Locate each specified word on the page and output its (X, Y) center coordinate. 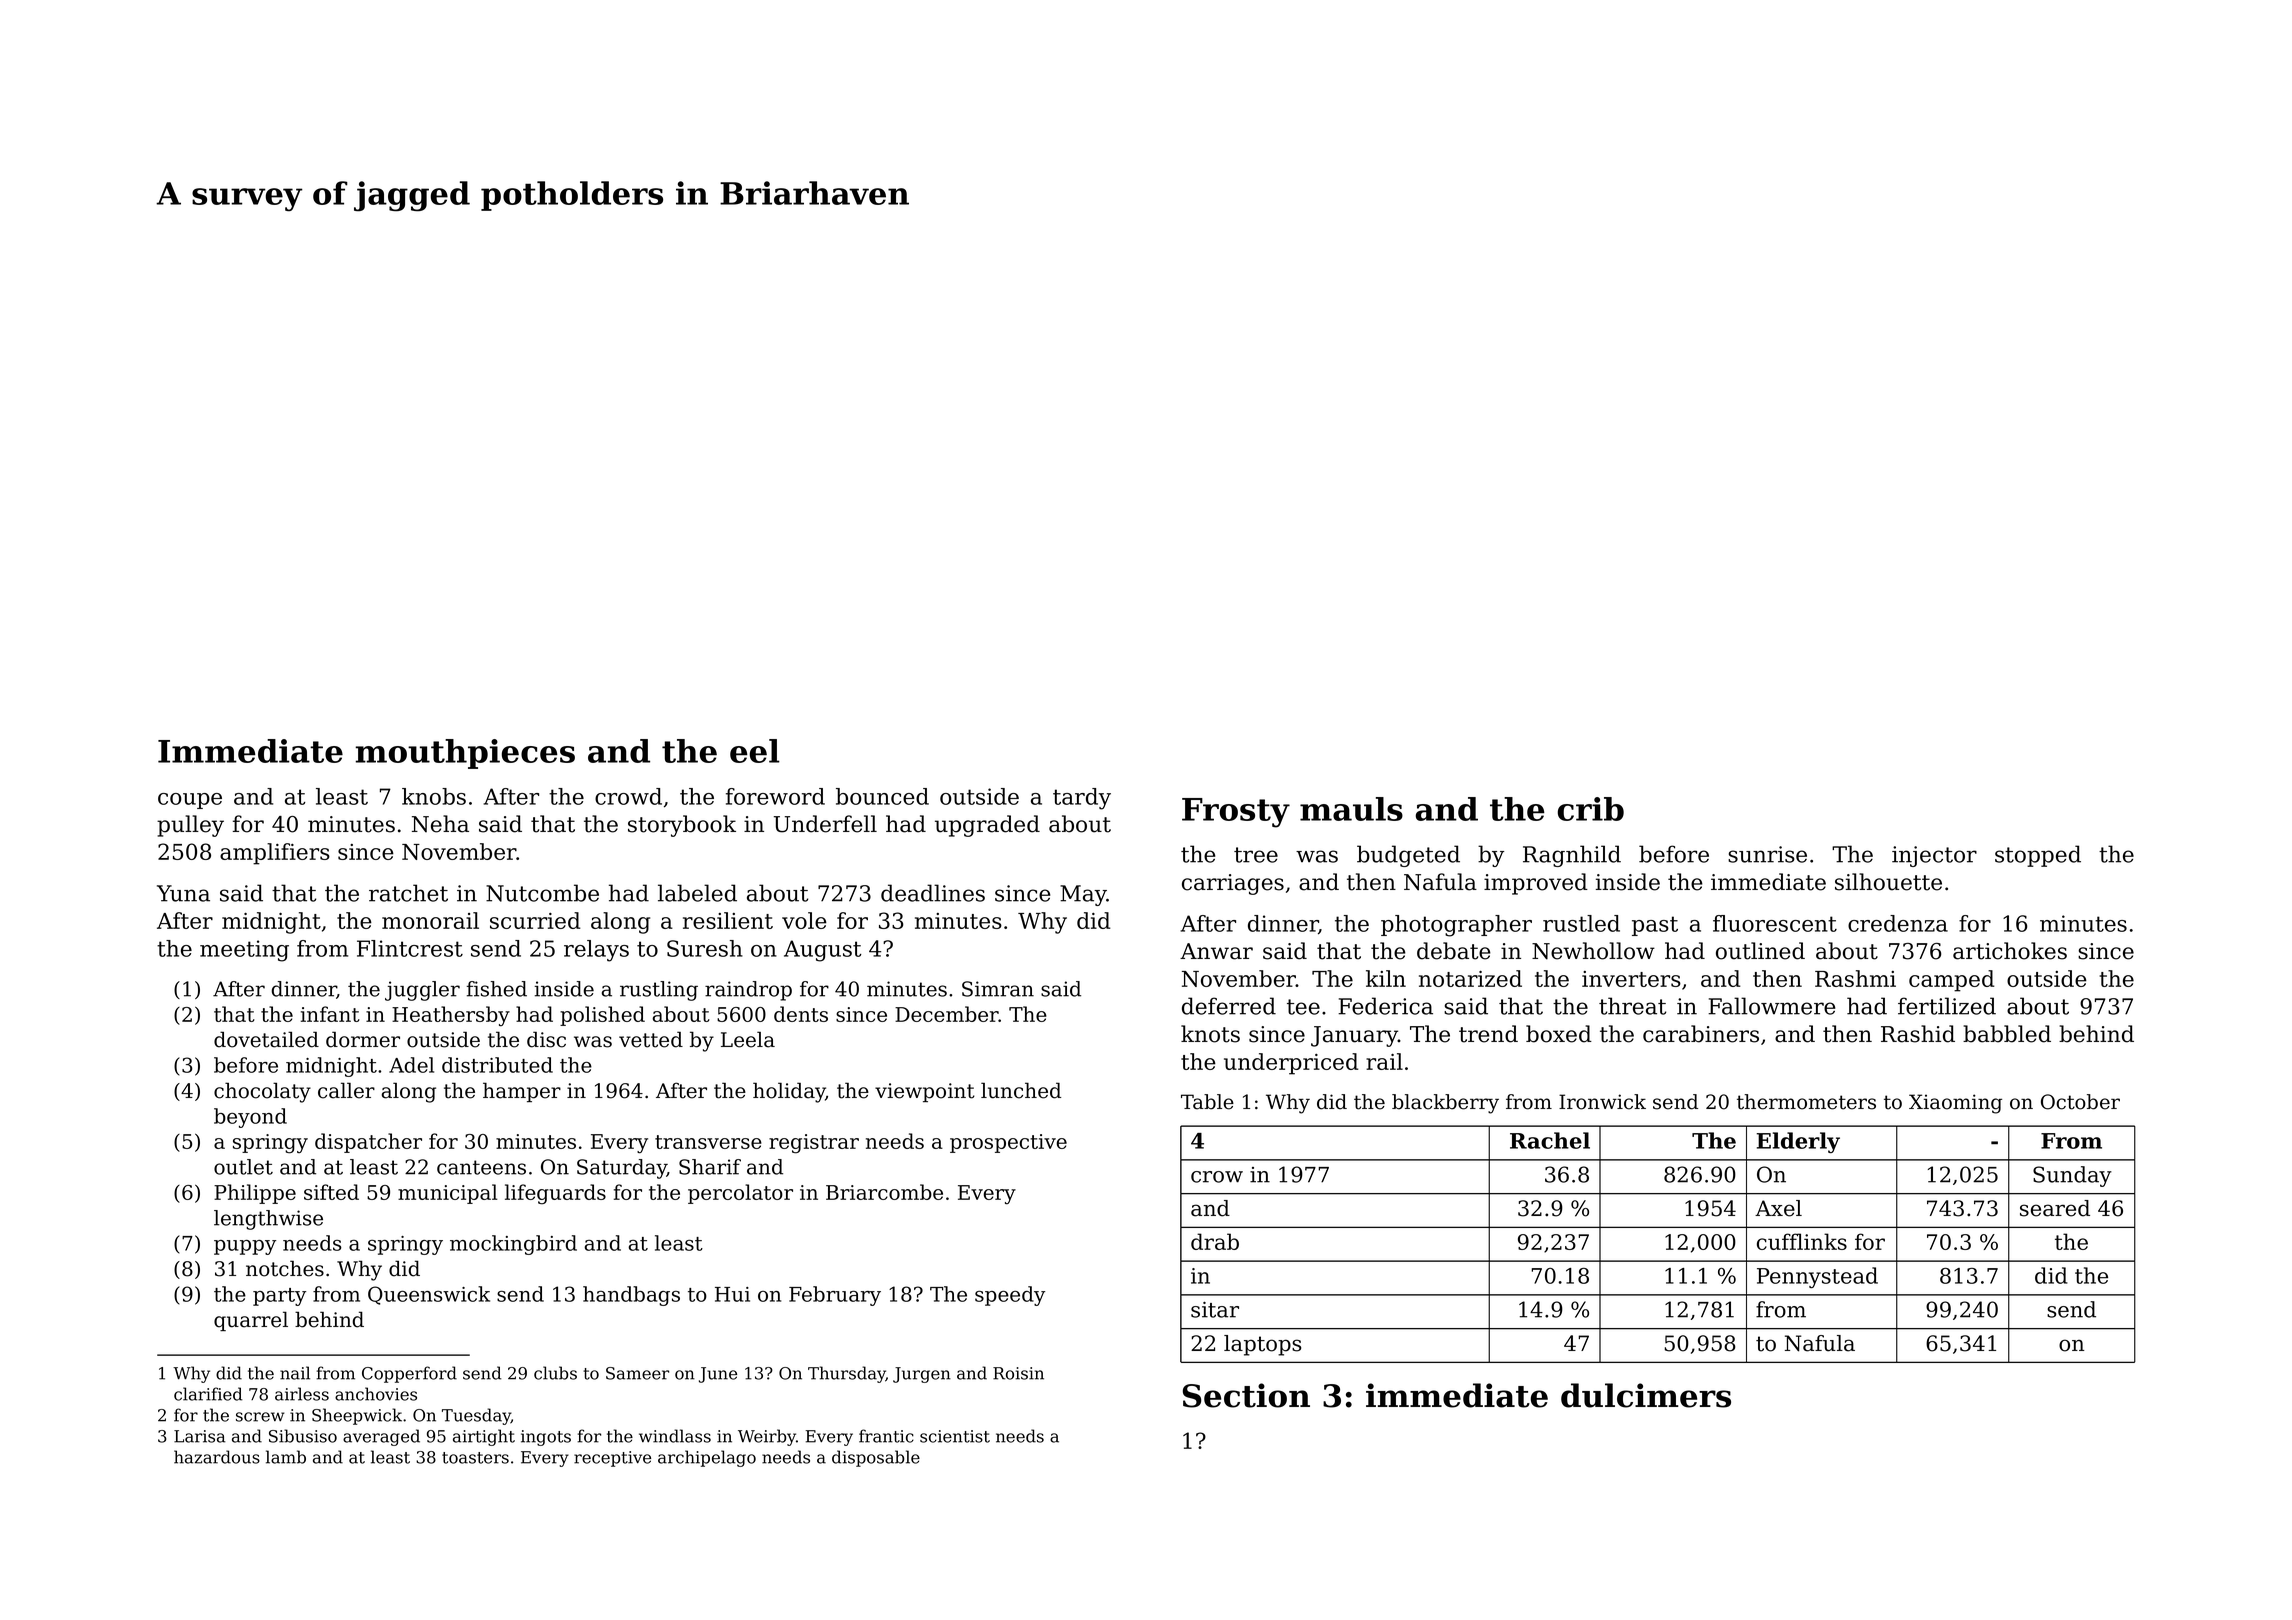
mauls (1351, 809)
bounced (882, 796)
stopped (2038, 856)
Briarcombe (884, 1192)
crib (1591, 809)
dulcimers (1646, 1395)
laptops (1262, 1345)
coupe (190, 801)
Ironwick (1602, 1102)
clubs (555, 1373)
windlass (675, 1436)
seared (2055, 1208)
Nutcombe (542, 893)
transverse (708, 1142)
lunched (1021, 1090)
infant (330, 1014)
